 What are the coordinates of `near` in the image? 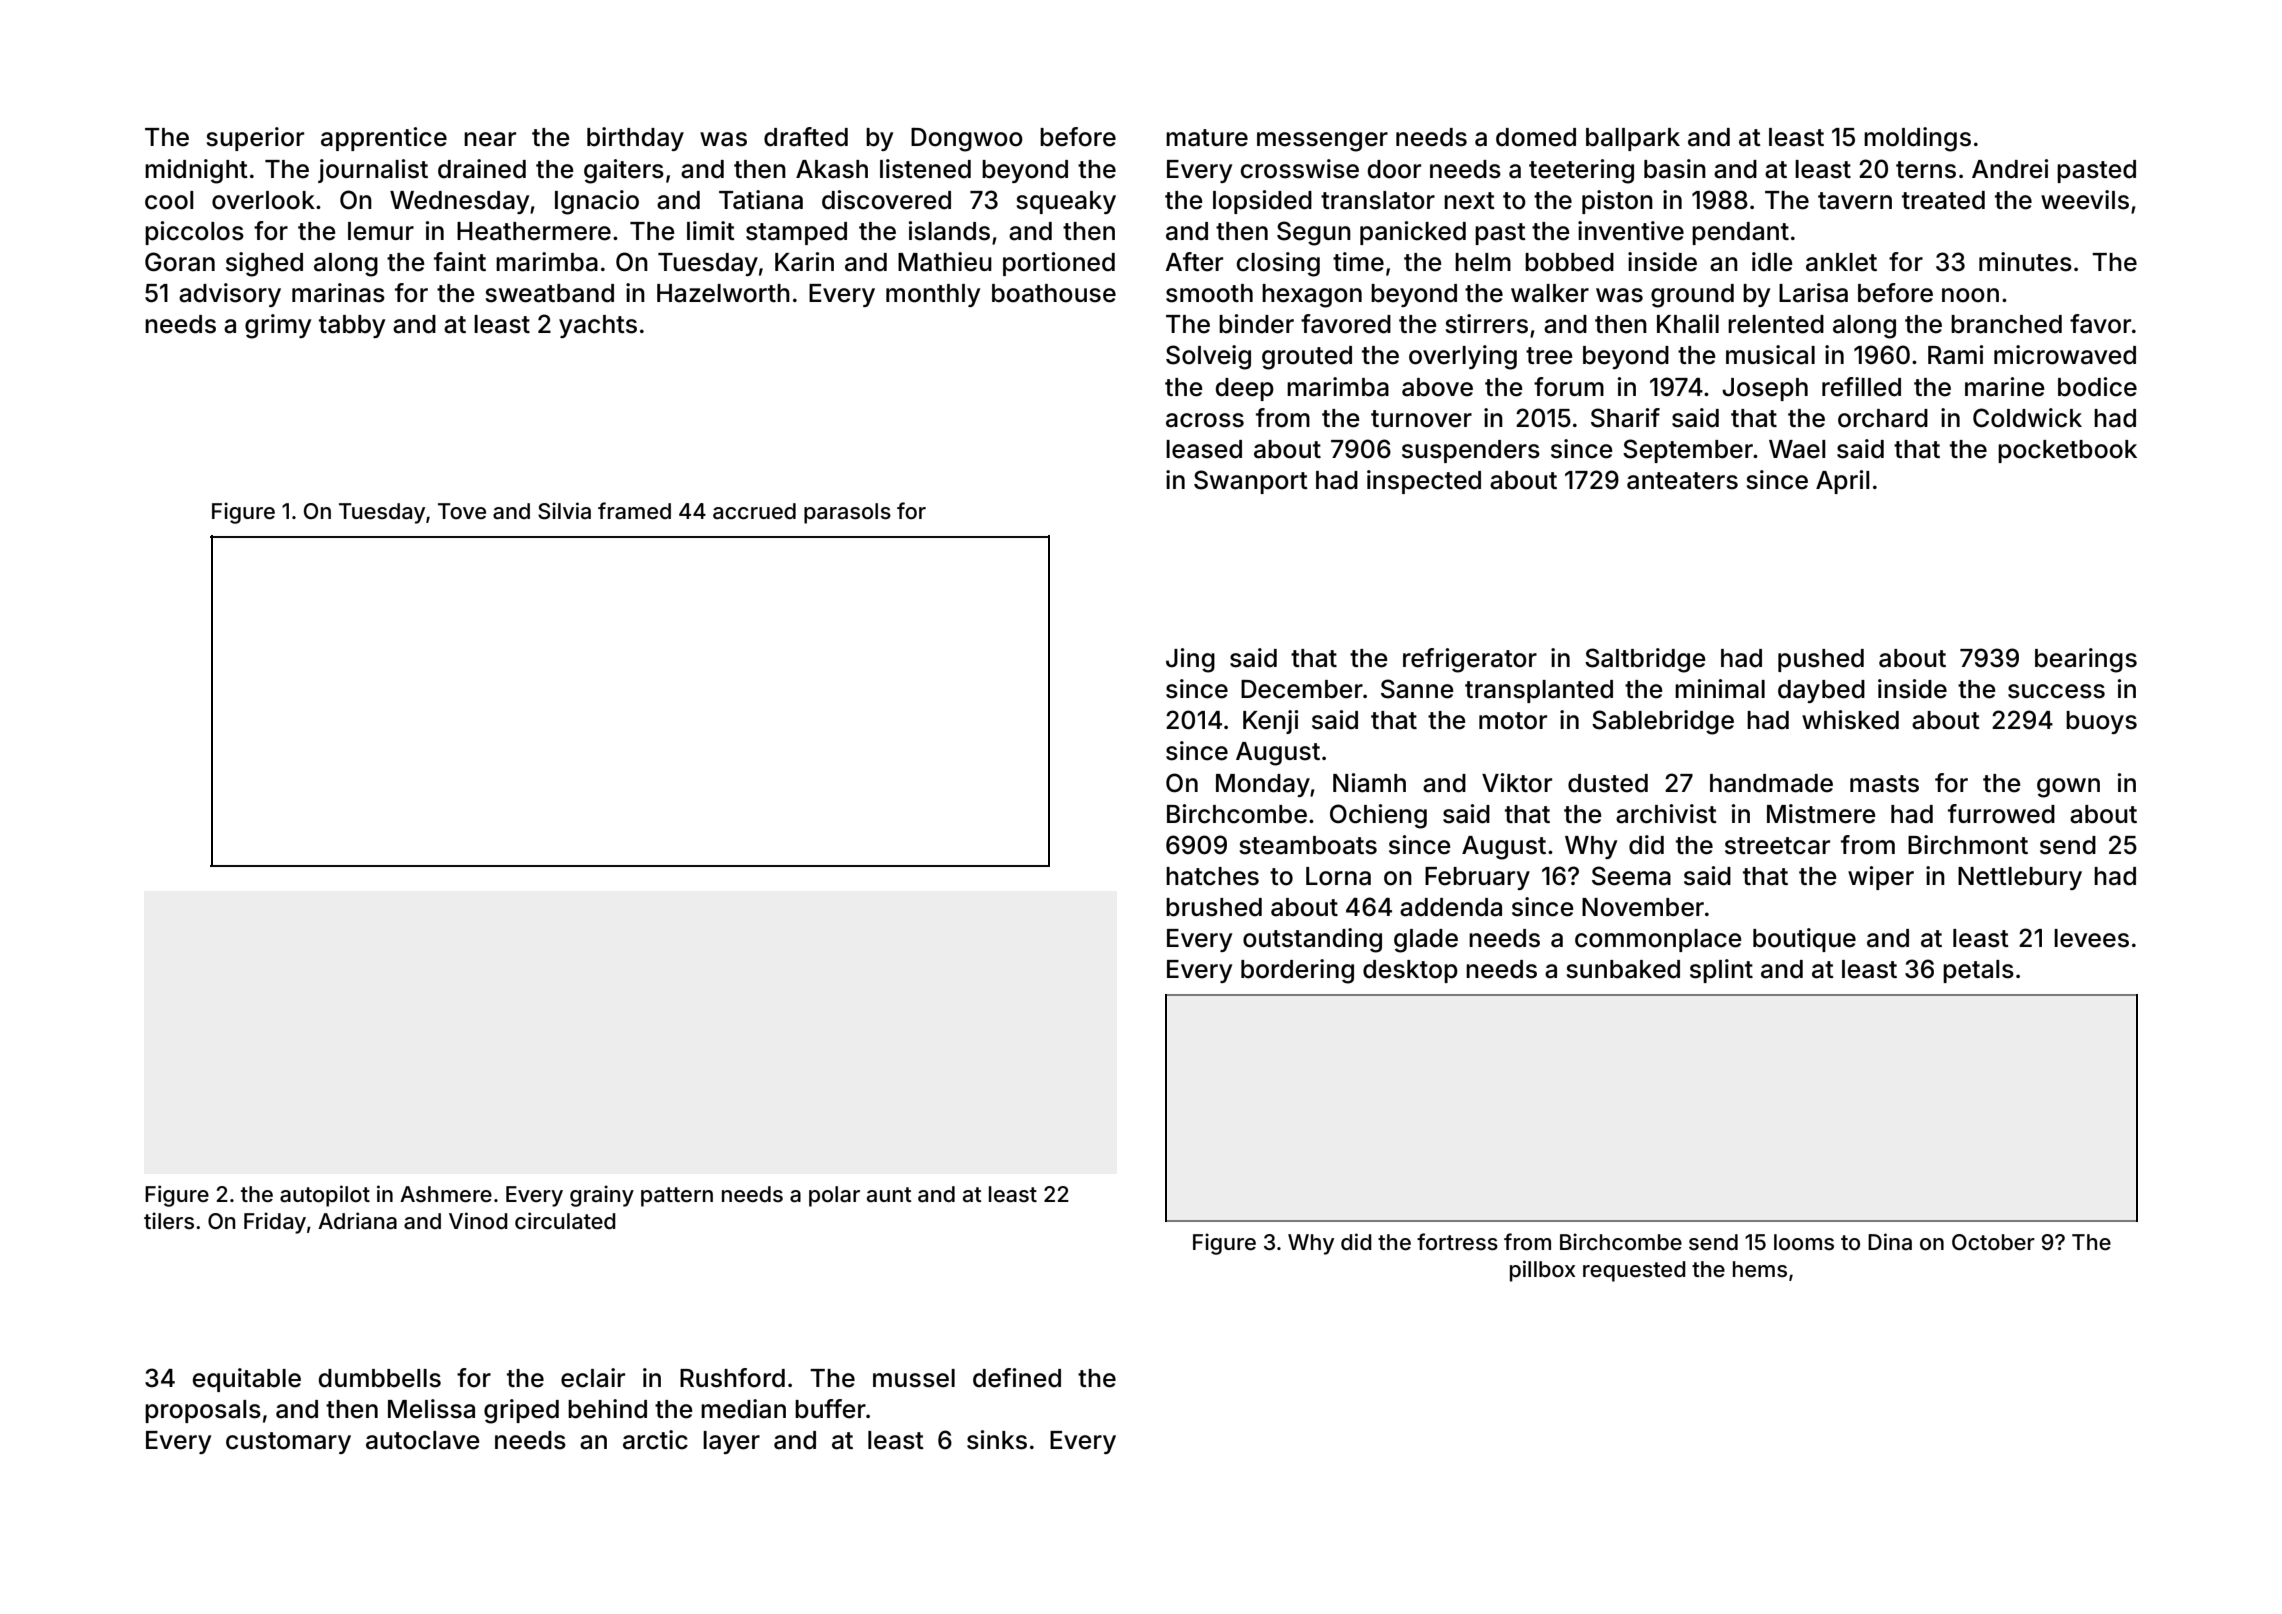 It's located at (490, 139).
